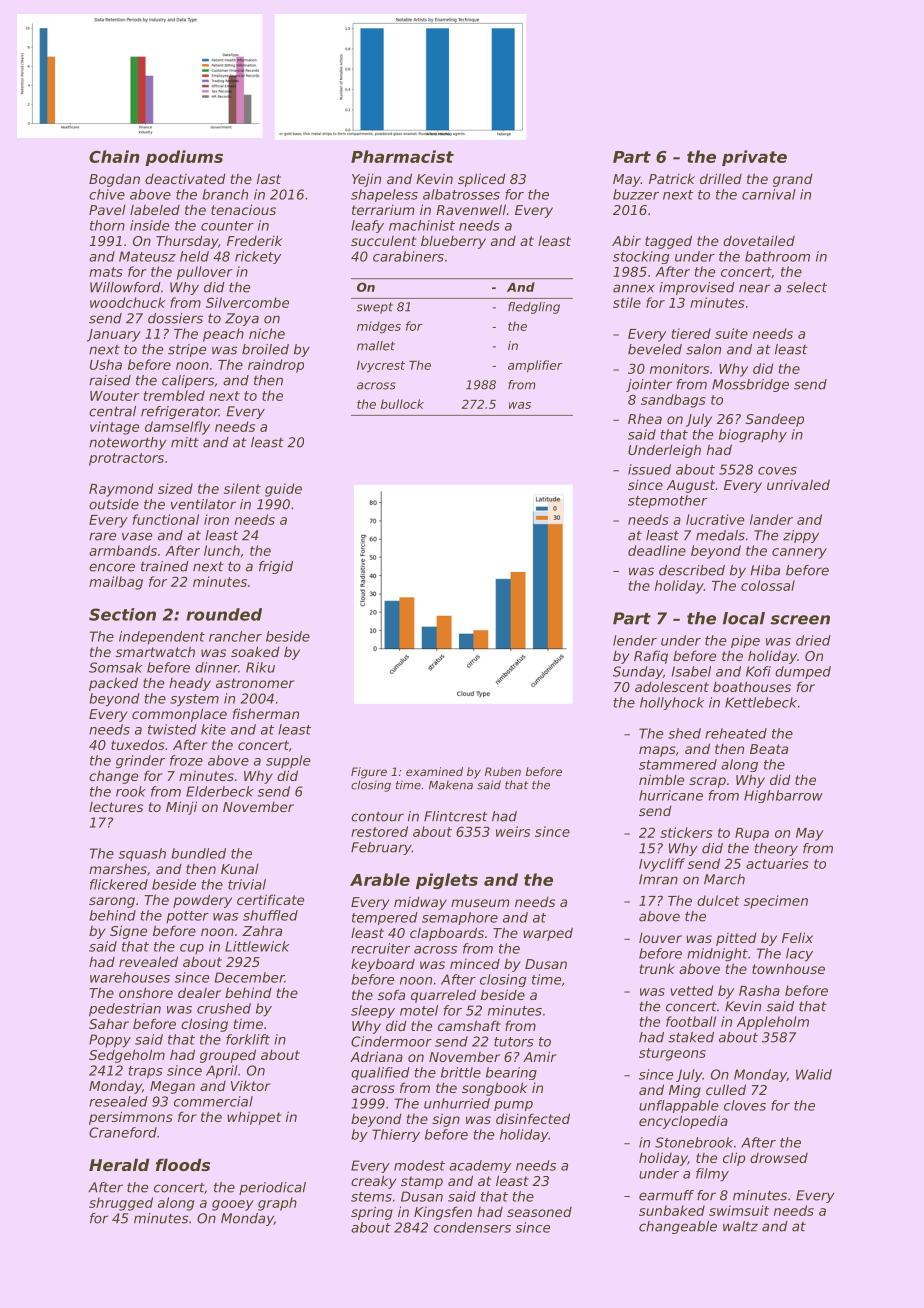 The width and height of the screenshot is (924, 1308). Describe the element at coordinates (793, 180) in the screenshot. I see `grand` at that location.
